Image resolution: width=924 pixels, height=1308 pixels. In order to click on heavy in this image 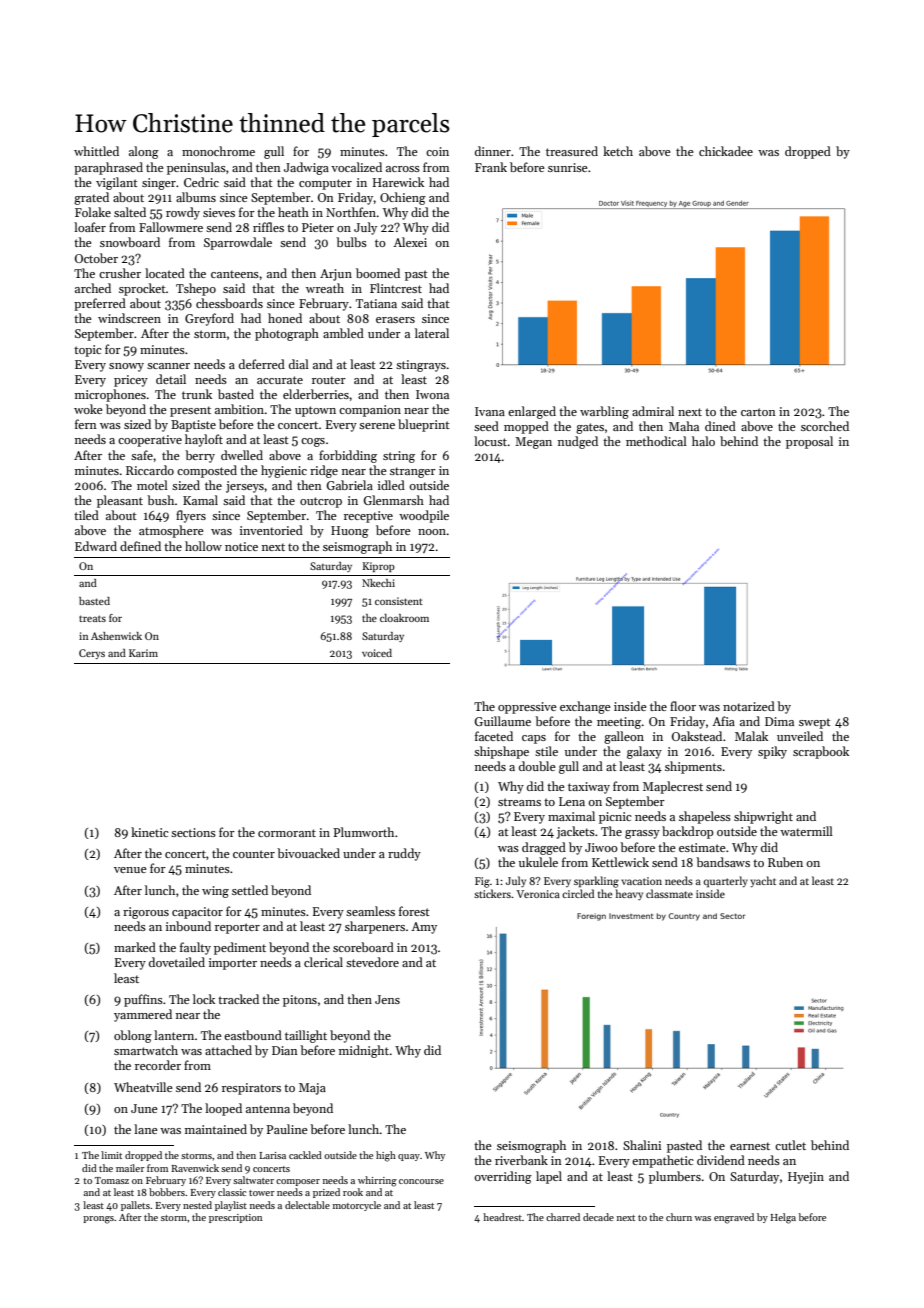, I will do `click(629, 894)`.
